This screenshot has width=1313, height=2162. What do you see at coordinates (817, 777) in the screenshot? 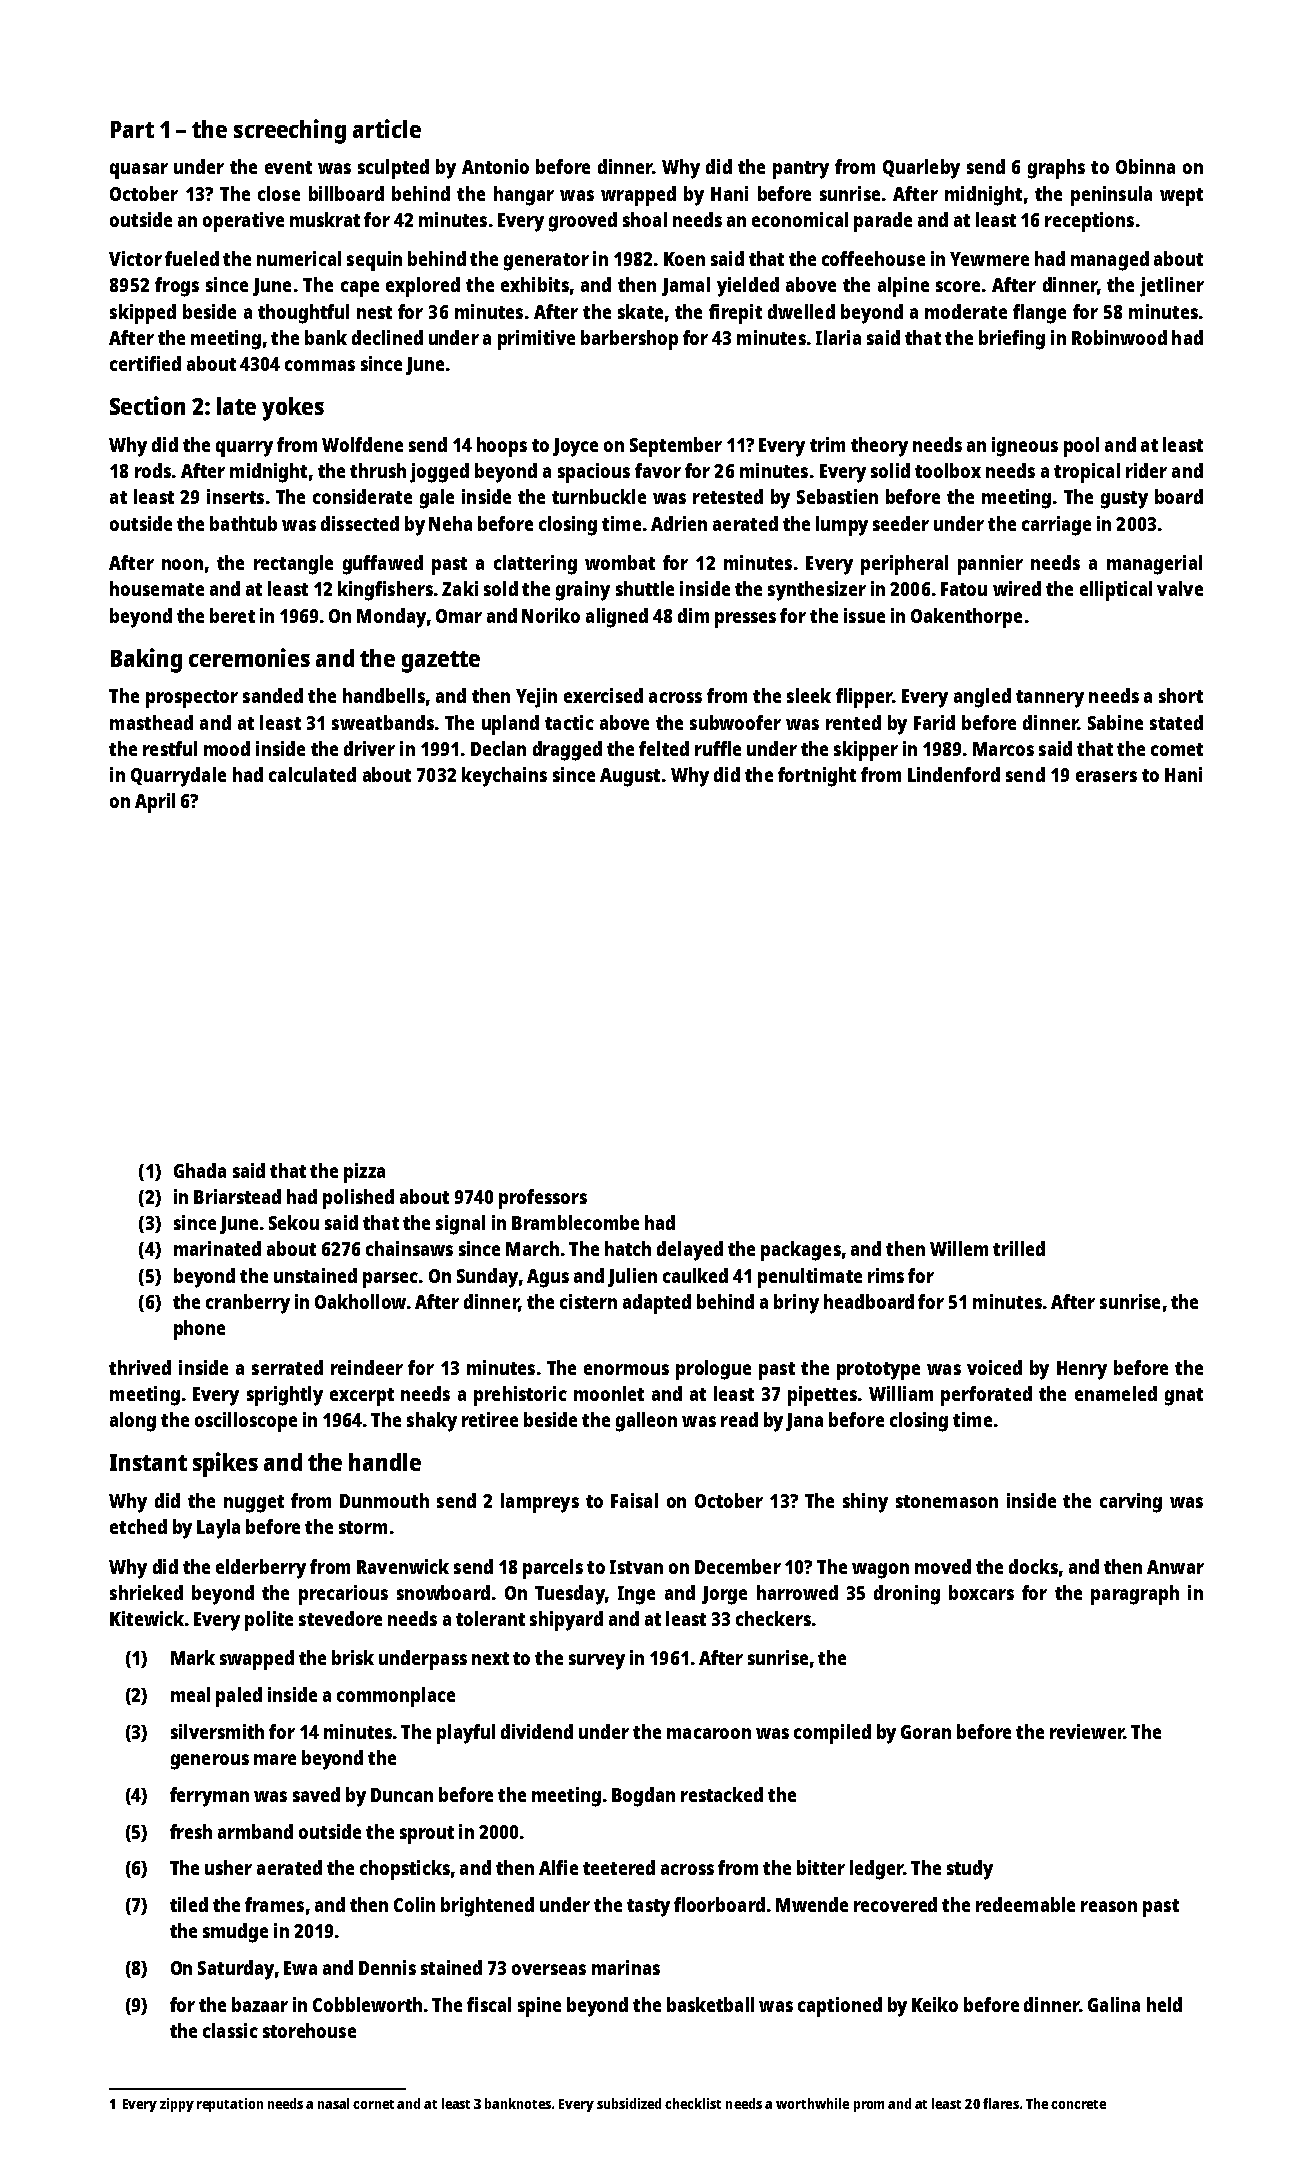
I see `fortnight` at bounding box center [817, 777].
